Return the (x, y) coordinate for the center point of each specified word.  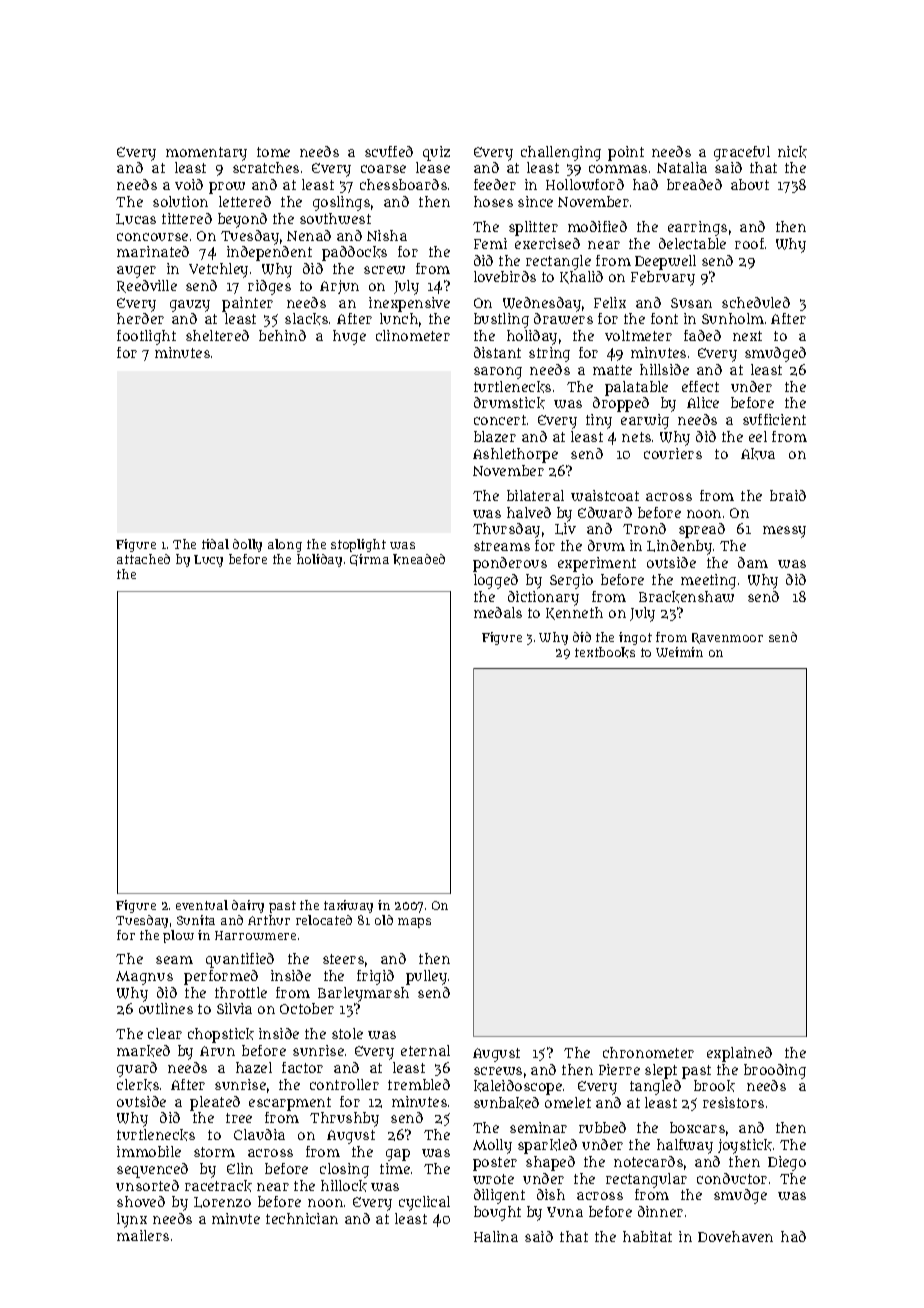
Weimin (679, 652)
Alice (703, 402)
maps (414, 923)
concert (500, 420)
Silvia (234, 1008)
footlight (146, 337)
